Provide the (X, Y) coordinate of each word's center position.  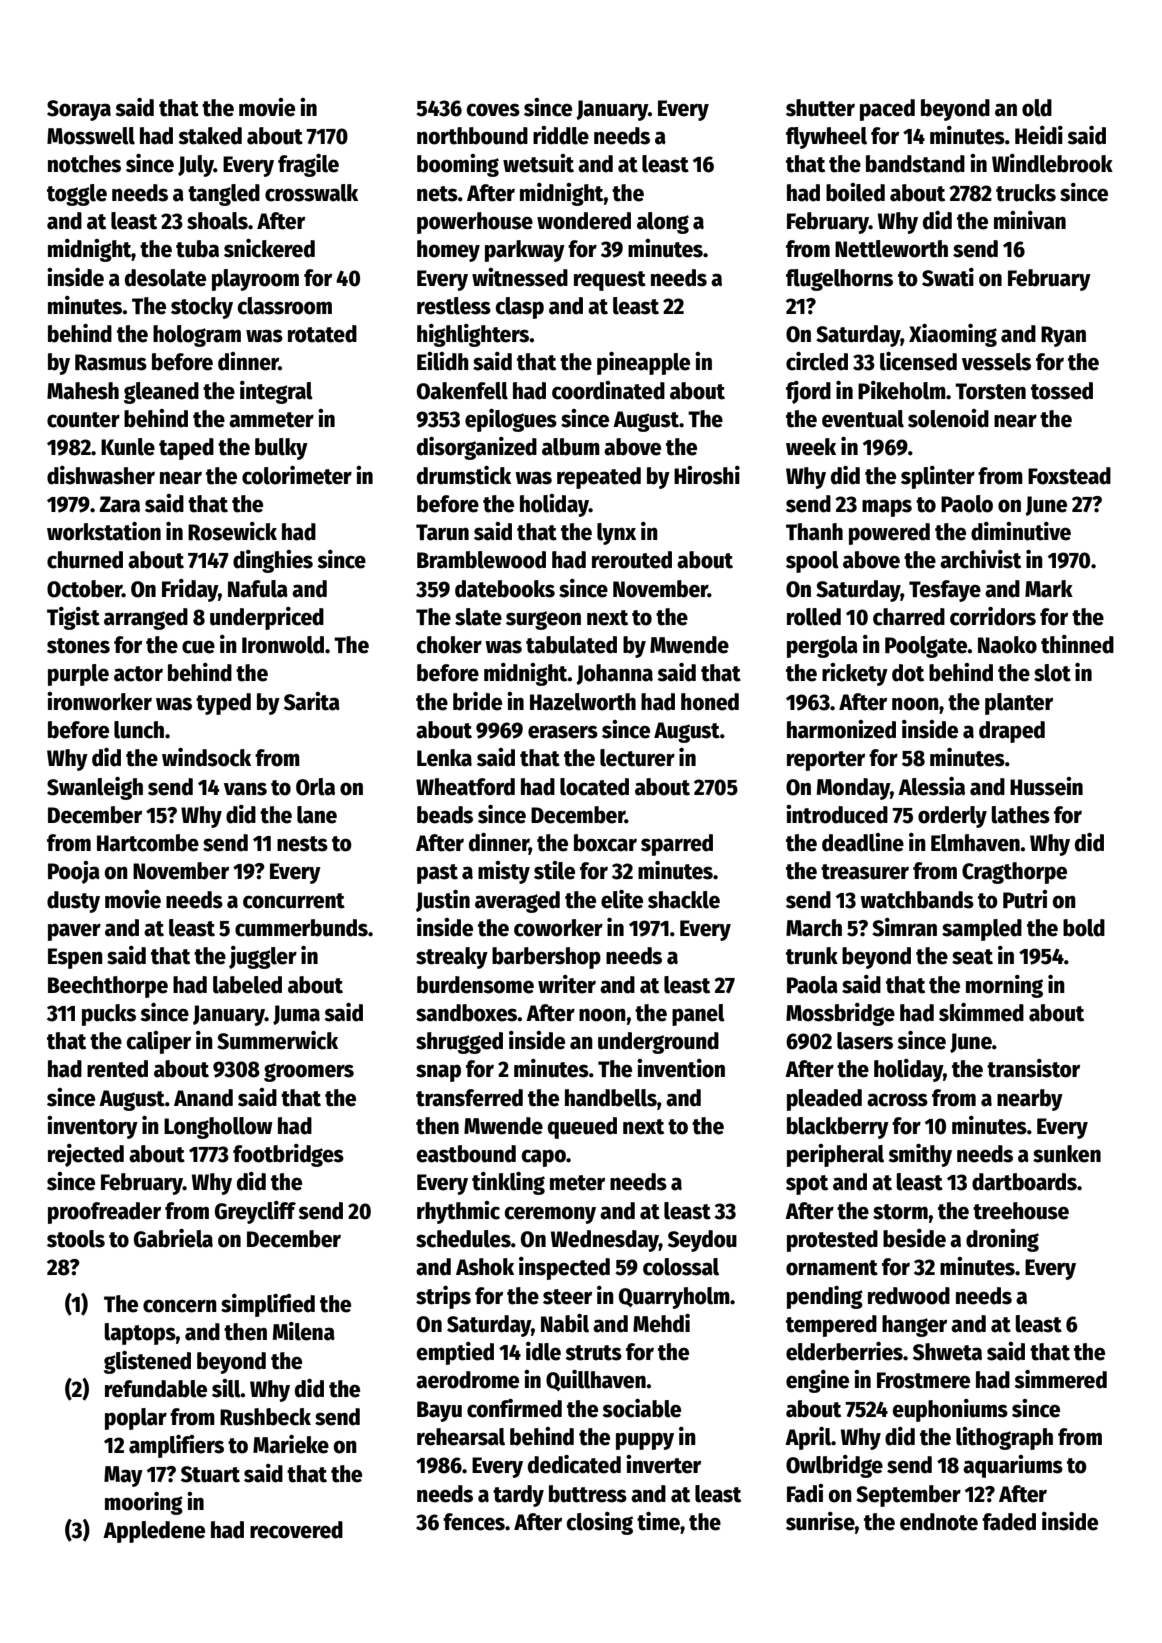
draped (1012, 732)
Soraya (79, 110)
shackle (684, 900)
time (658, 1521)
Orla (315, 787)
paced (887, 110)
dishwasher (101, 475)
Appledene (154, 1532)
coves (493, 110)
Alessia (931, 786)
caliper (158, 1042)
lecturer (637, 758)
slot (1052, 673)
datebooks (505, 589)
